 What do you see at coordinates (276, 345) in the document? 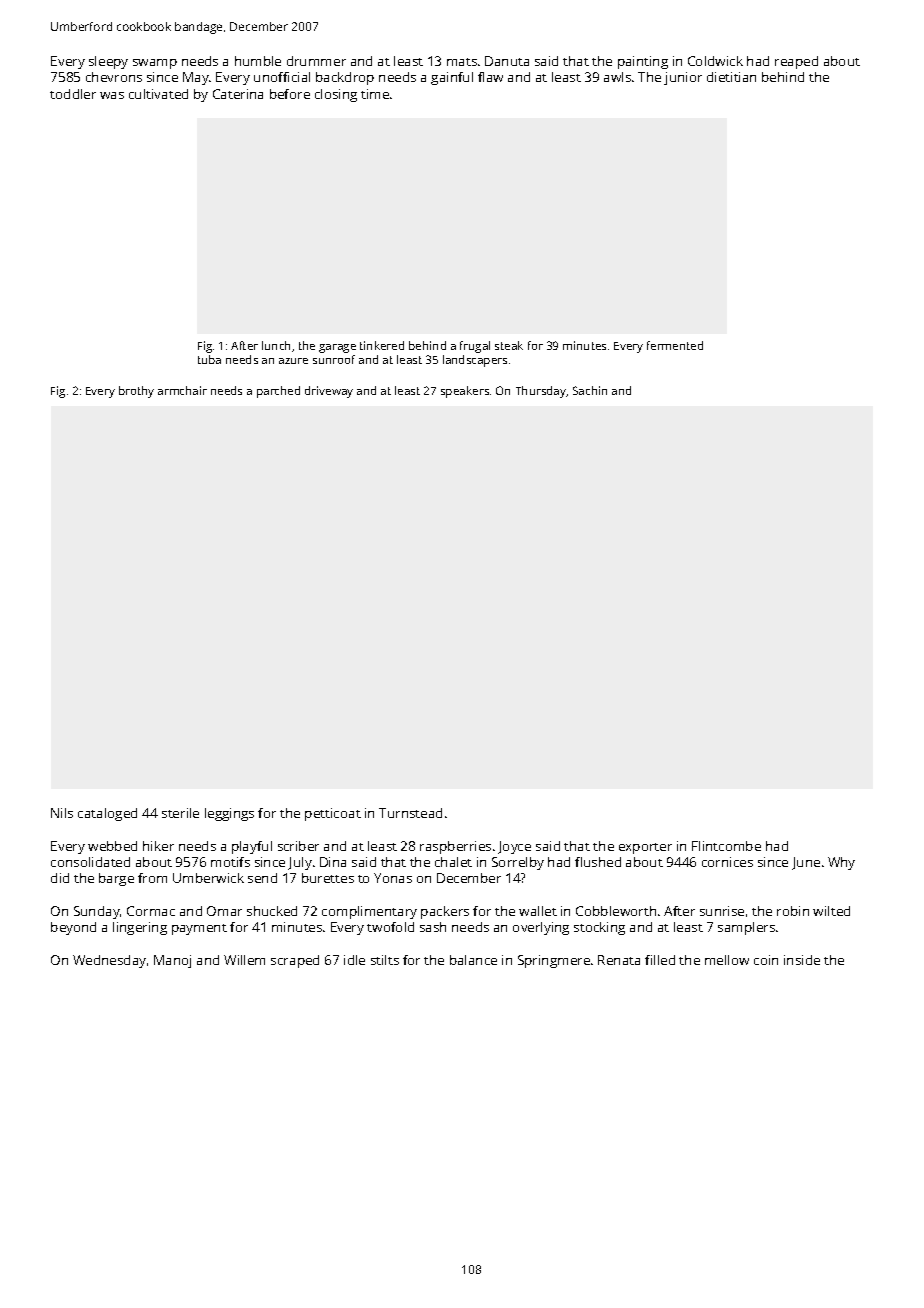
I see `lunch` at bounding box center [276, 345].
